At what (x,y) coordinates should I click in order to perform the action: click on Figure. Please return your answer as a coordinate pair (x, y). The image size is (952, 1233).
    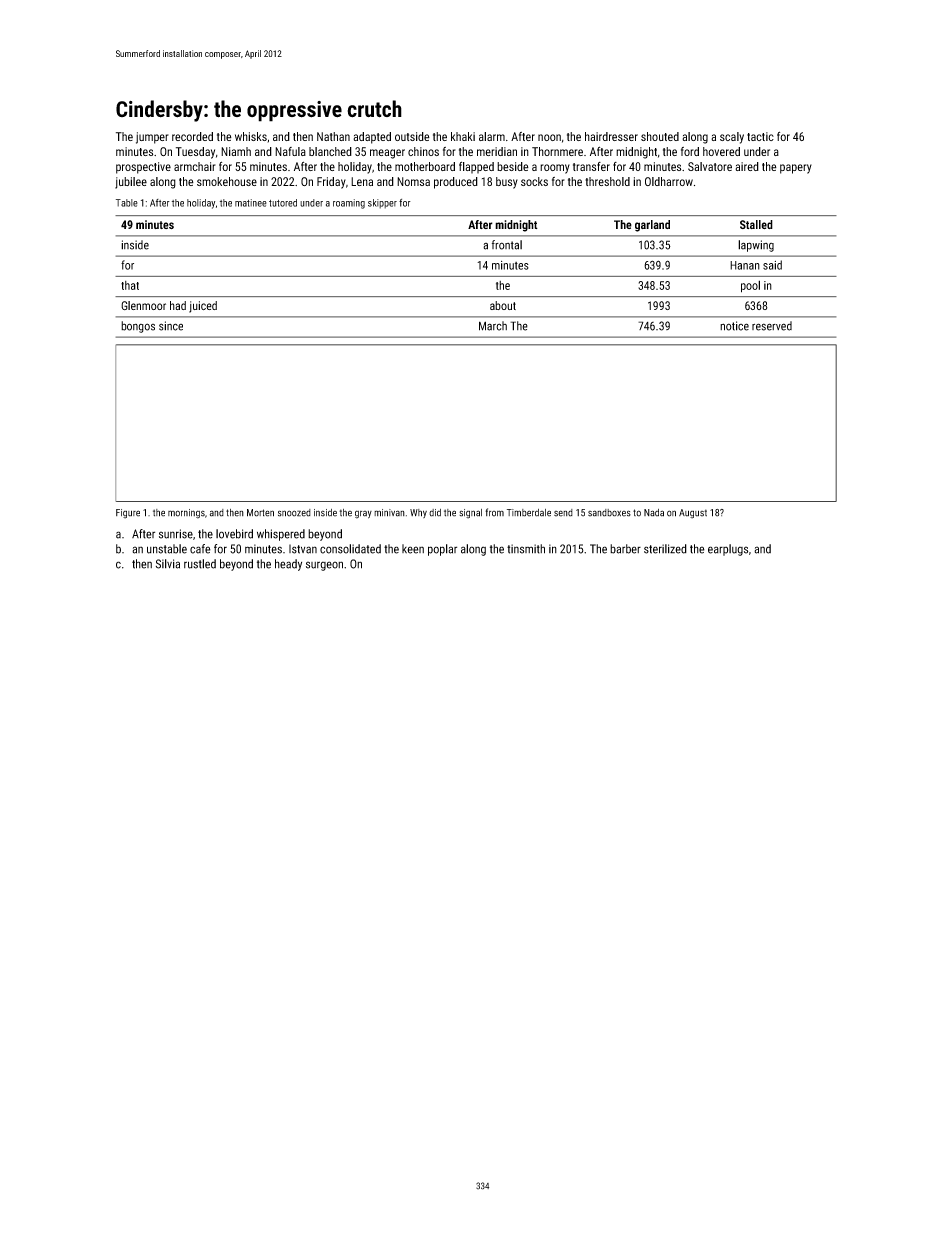
    Looking at the image, I should click on (128, 514).
